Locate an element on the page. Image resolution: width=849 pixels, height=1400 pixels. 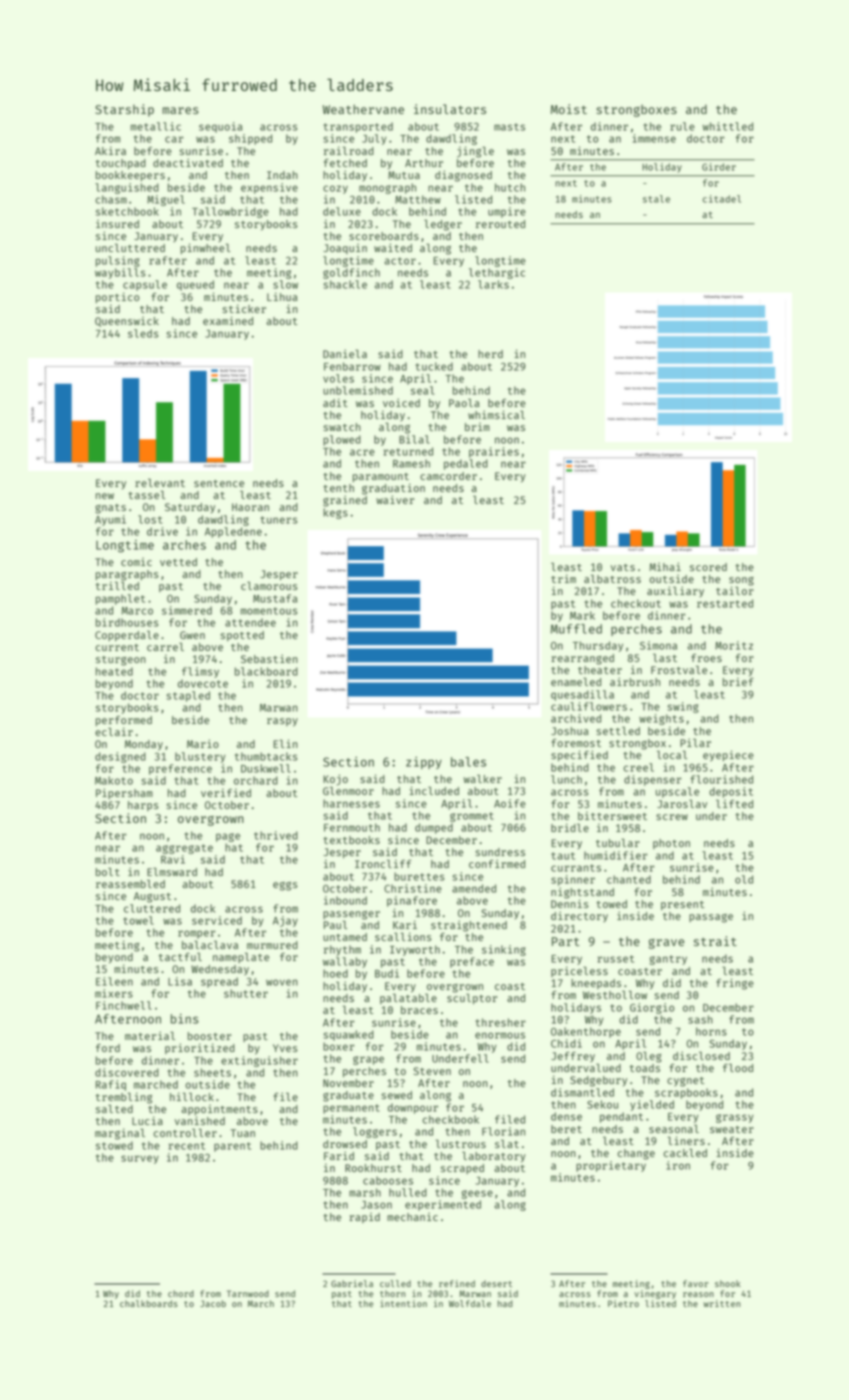
pedaled is located at coordinates (466, 464).
